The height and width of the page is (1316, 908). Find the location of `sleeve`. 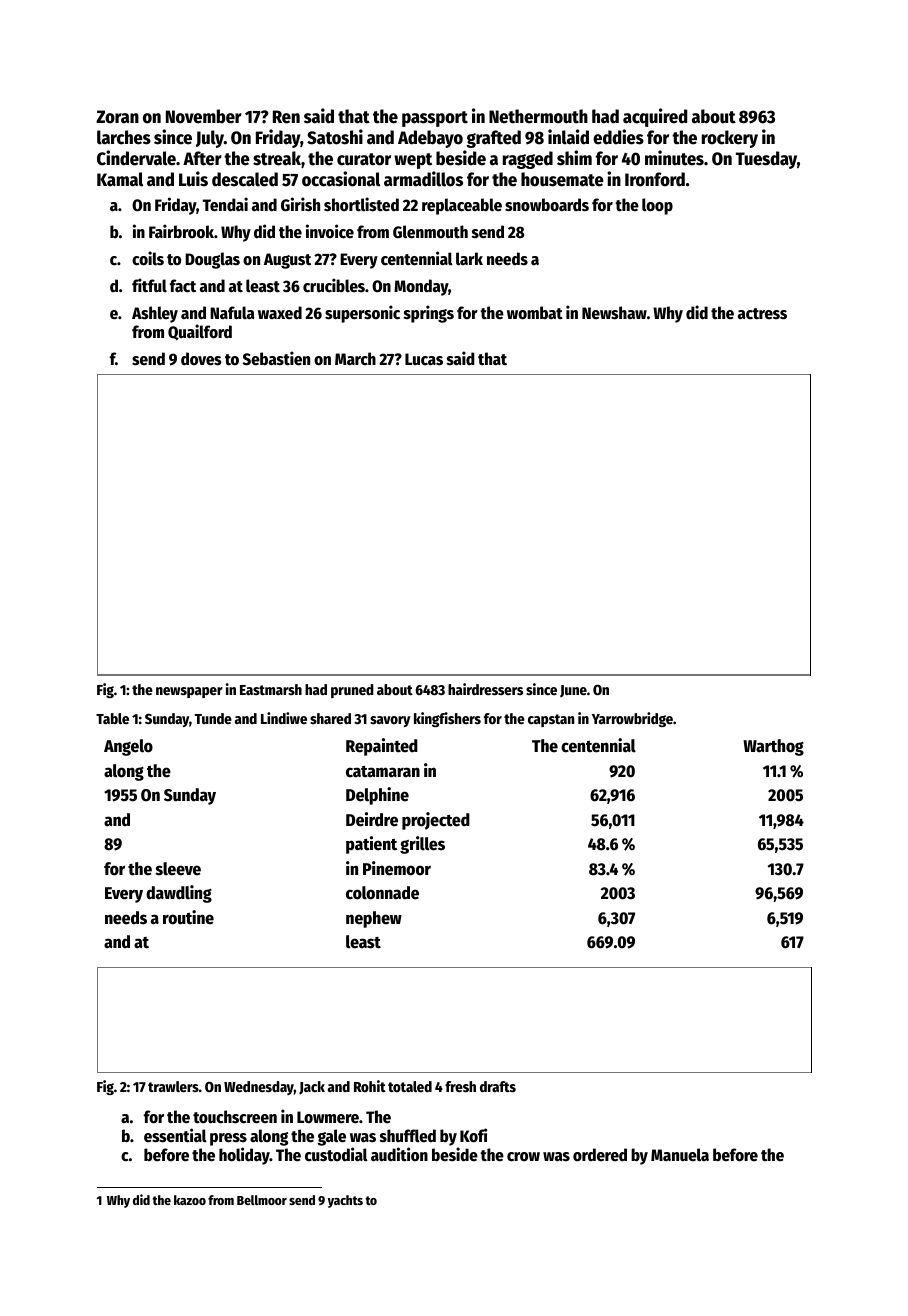

sleeve is located at coordinates (178, 869).
